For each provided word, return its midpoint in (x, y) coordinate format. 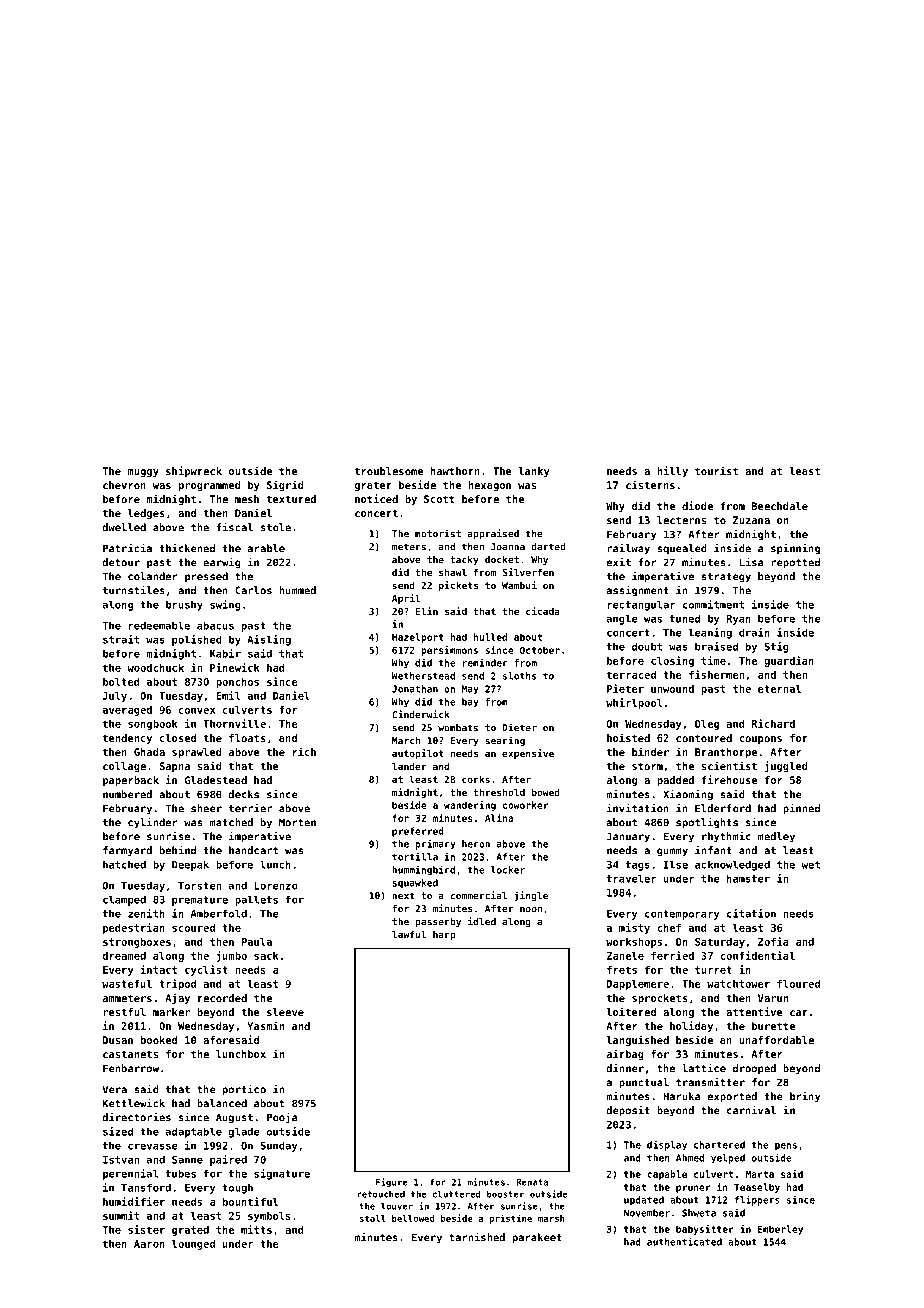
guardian (789, 661)
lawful (409, 934)
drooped (754, 1069)
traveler (632, 878)
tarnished (477, 1237)
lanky (534, 472)
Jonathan (415, 689)
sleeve (285, 1012)
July (115, 697)
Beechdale (780, 506)
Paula (257, 942)
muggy (143, 473)
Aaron (149, 1244)
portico (244, 1090)
